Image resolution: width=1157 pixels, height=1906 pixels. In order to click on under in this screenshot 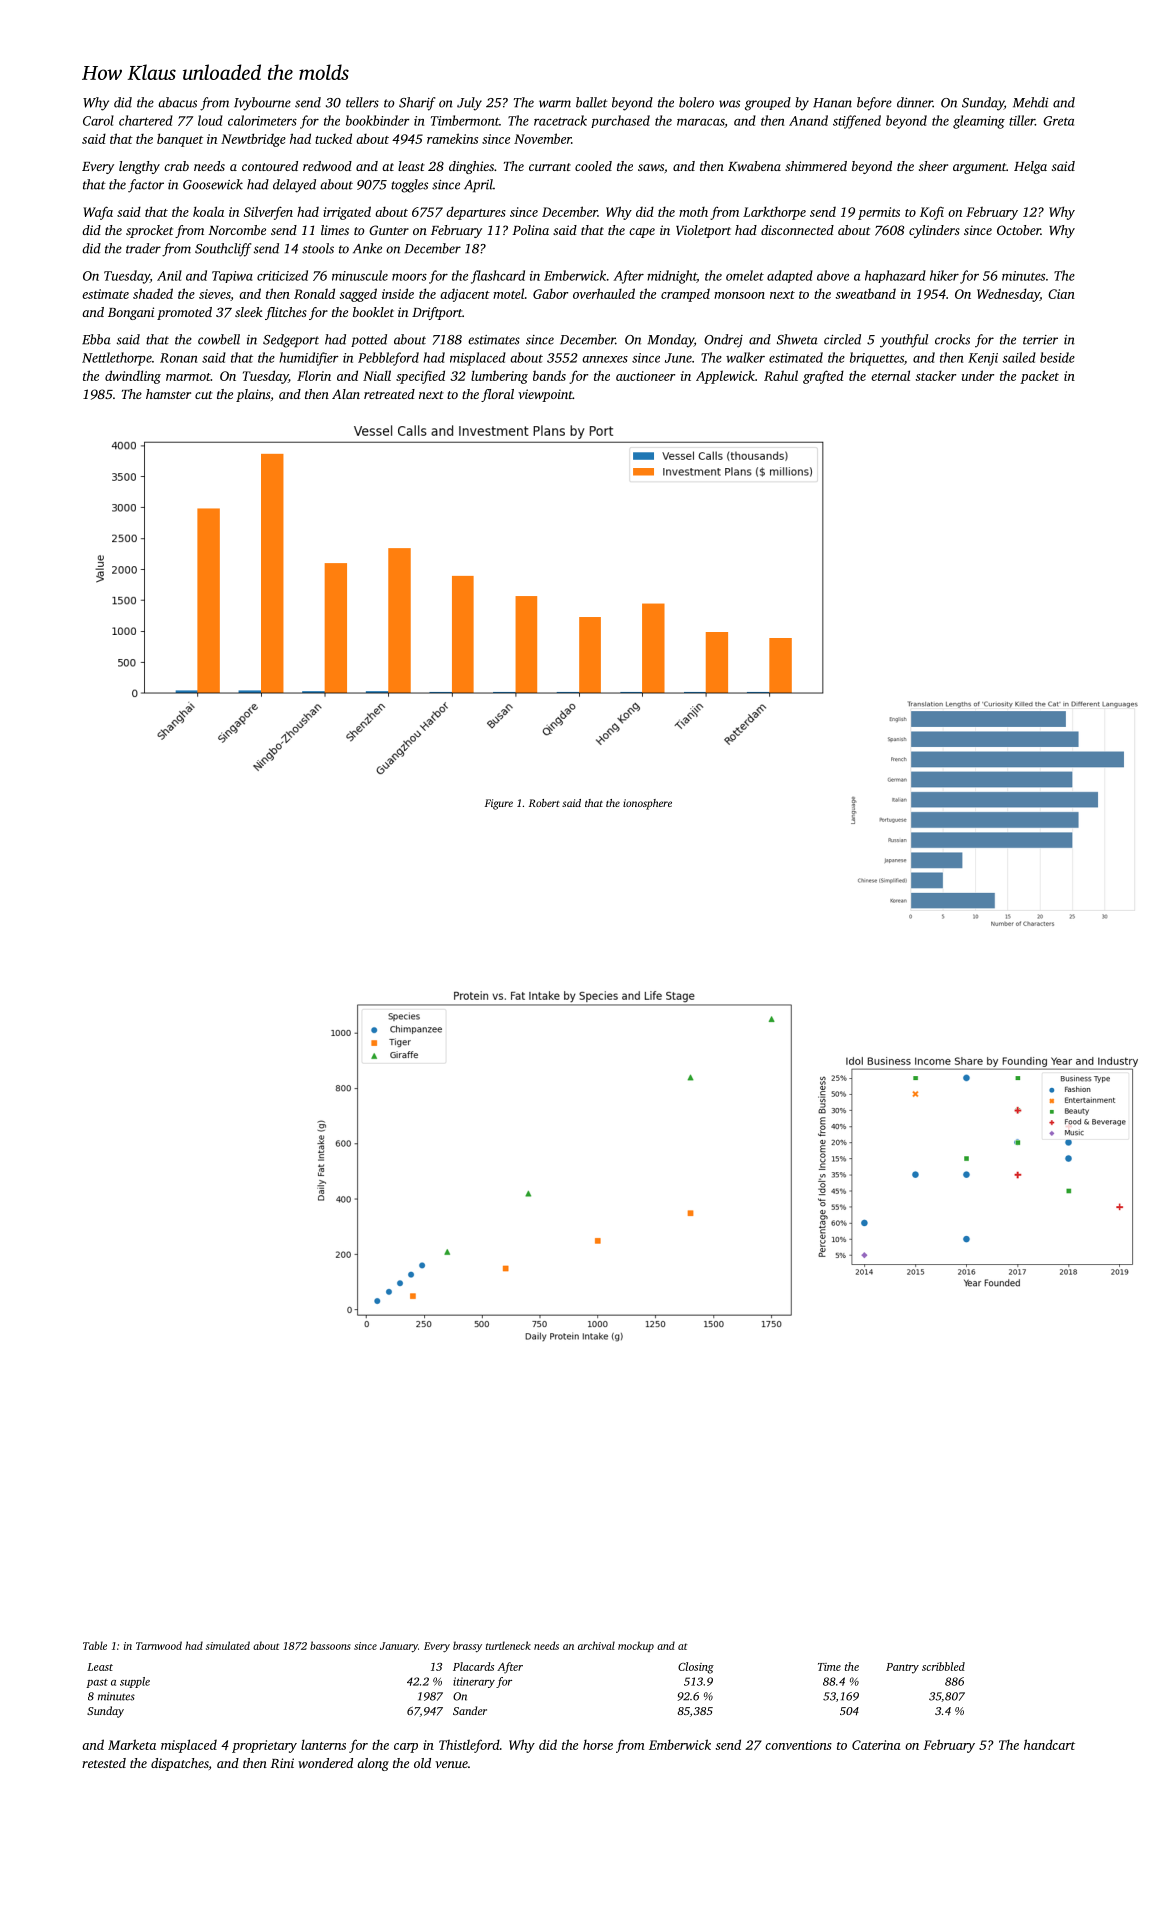, I will do `click(978, 375)`.
